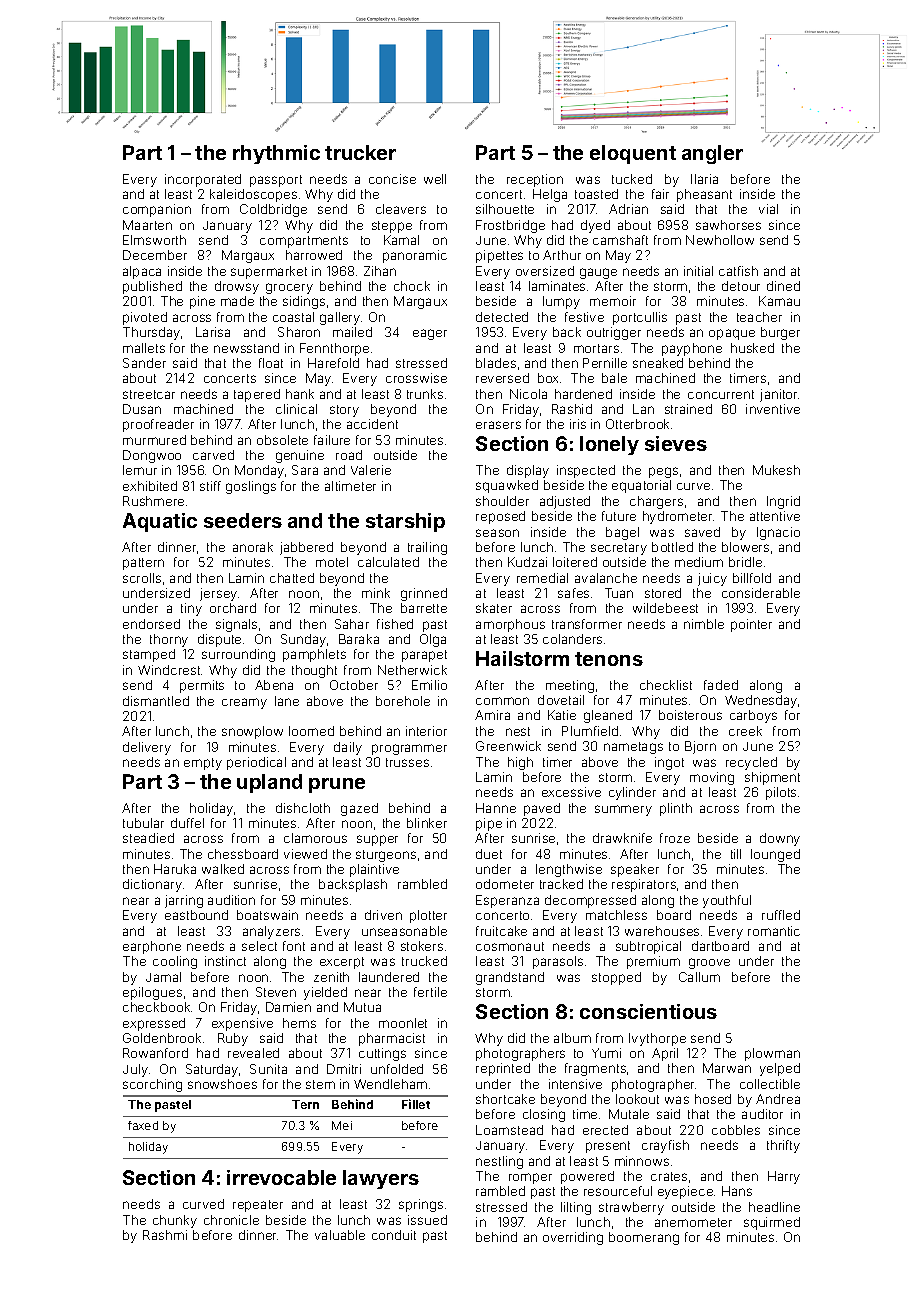  What do you see at coordinates (371, 470) in the image?
I see `Valerie` at bounding box center [371, 470].
